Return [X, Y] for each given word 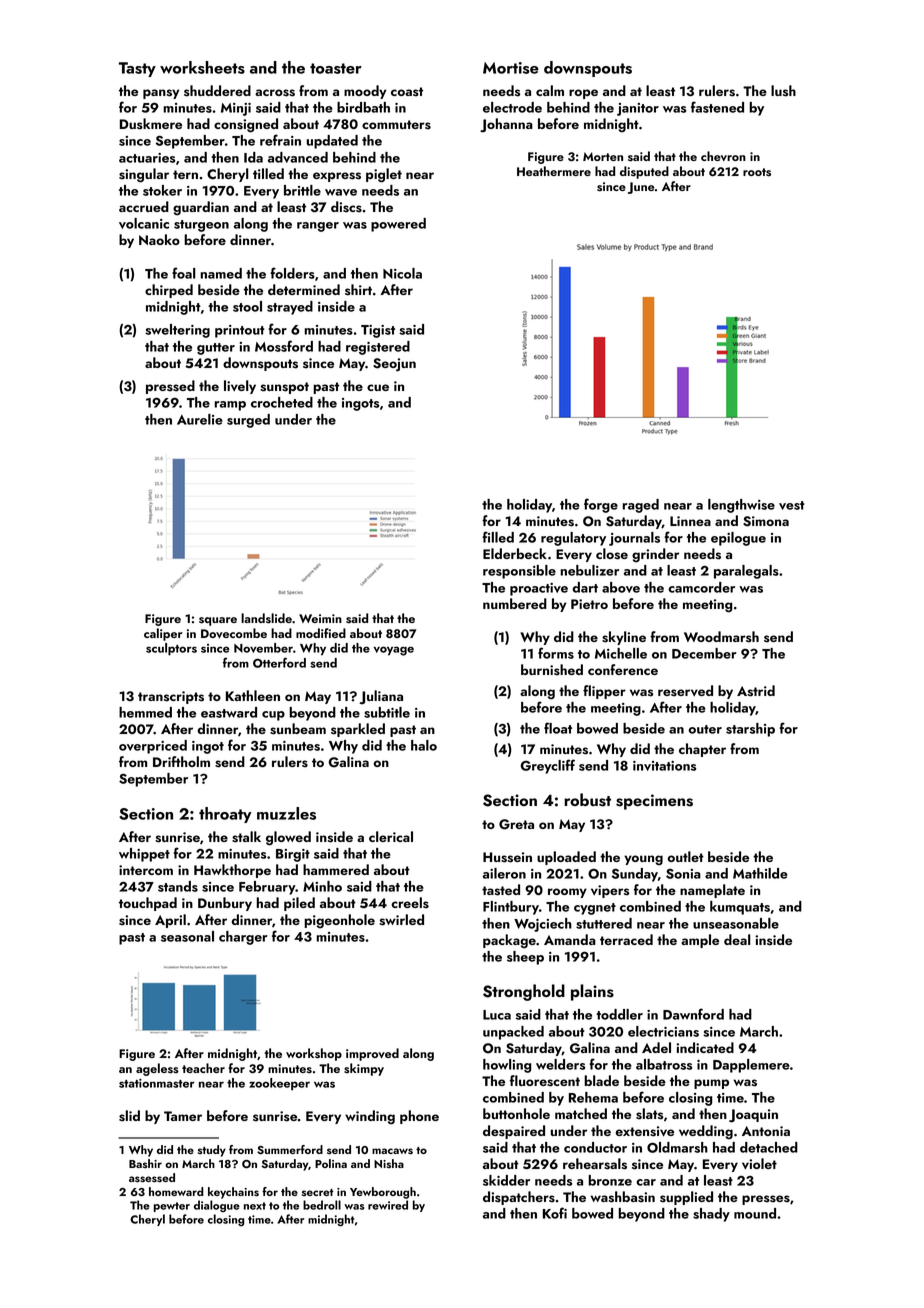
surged [248, 421]
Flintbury [511, 908]
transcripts [171, 697]
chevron [723, 156]
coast [407, 92]
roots [757, 172]
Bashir [145, 1164]
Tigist [378, 331]
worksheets [202, 67]
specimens [654, 802]
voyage [393, 651]
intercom [146, 870]
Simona [766, 521]
